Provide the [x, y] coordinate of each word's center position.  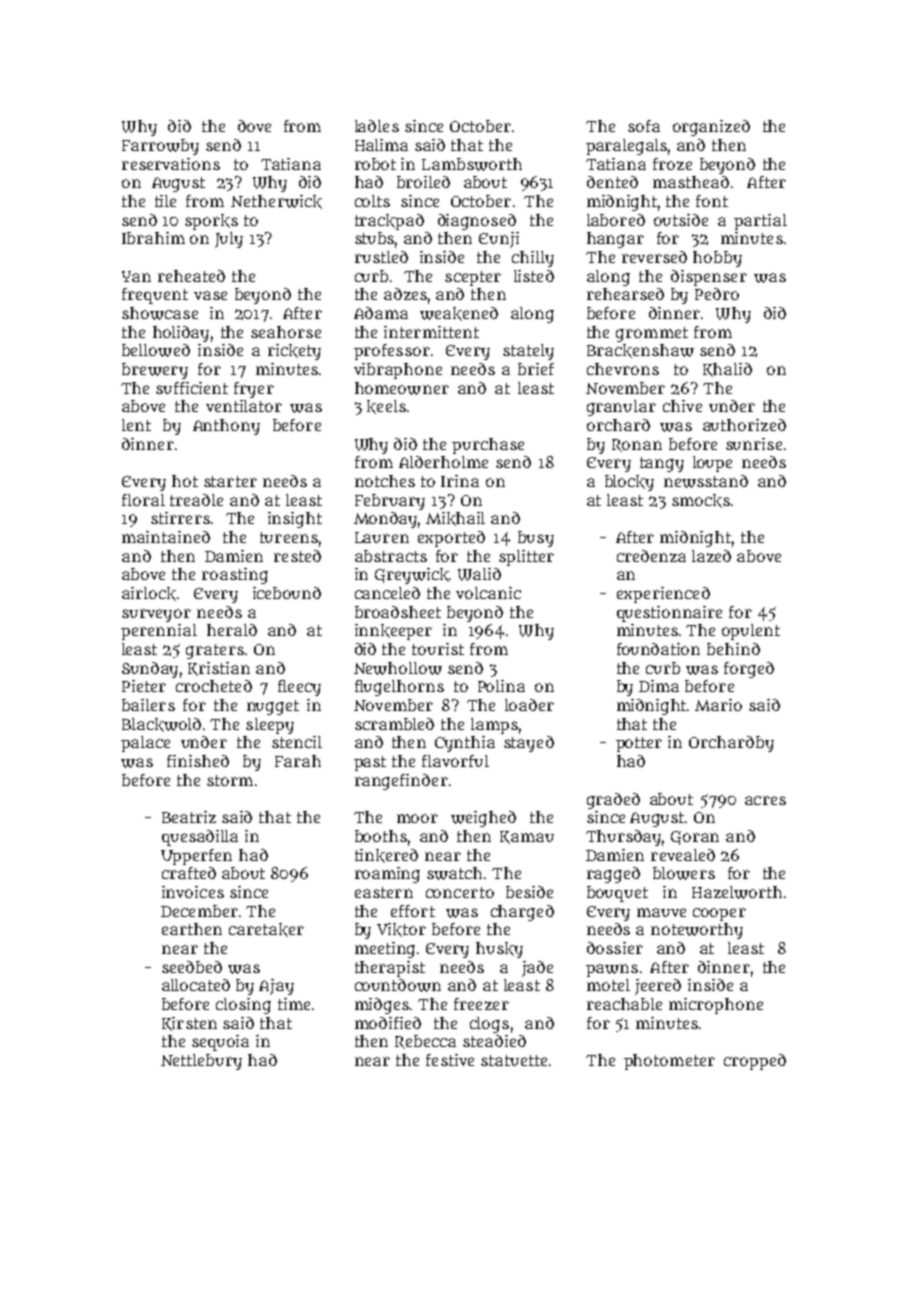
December [199, 911]
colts [372, 201]
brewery [155, 371]
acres [765, 800]
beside [529, 892]
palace [145, 744]
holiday [181, 334]
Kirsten [189, 1024]
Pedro [717, 294]
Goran [695, 838]
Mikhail [455, 519]
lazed [711, 556]
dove [254, 126]
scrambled [394, 724]
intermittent [431, 332]
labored [616, 220]
